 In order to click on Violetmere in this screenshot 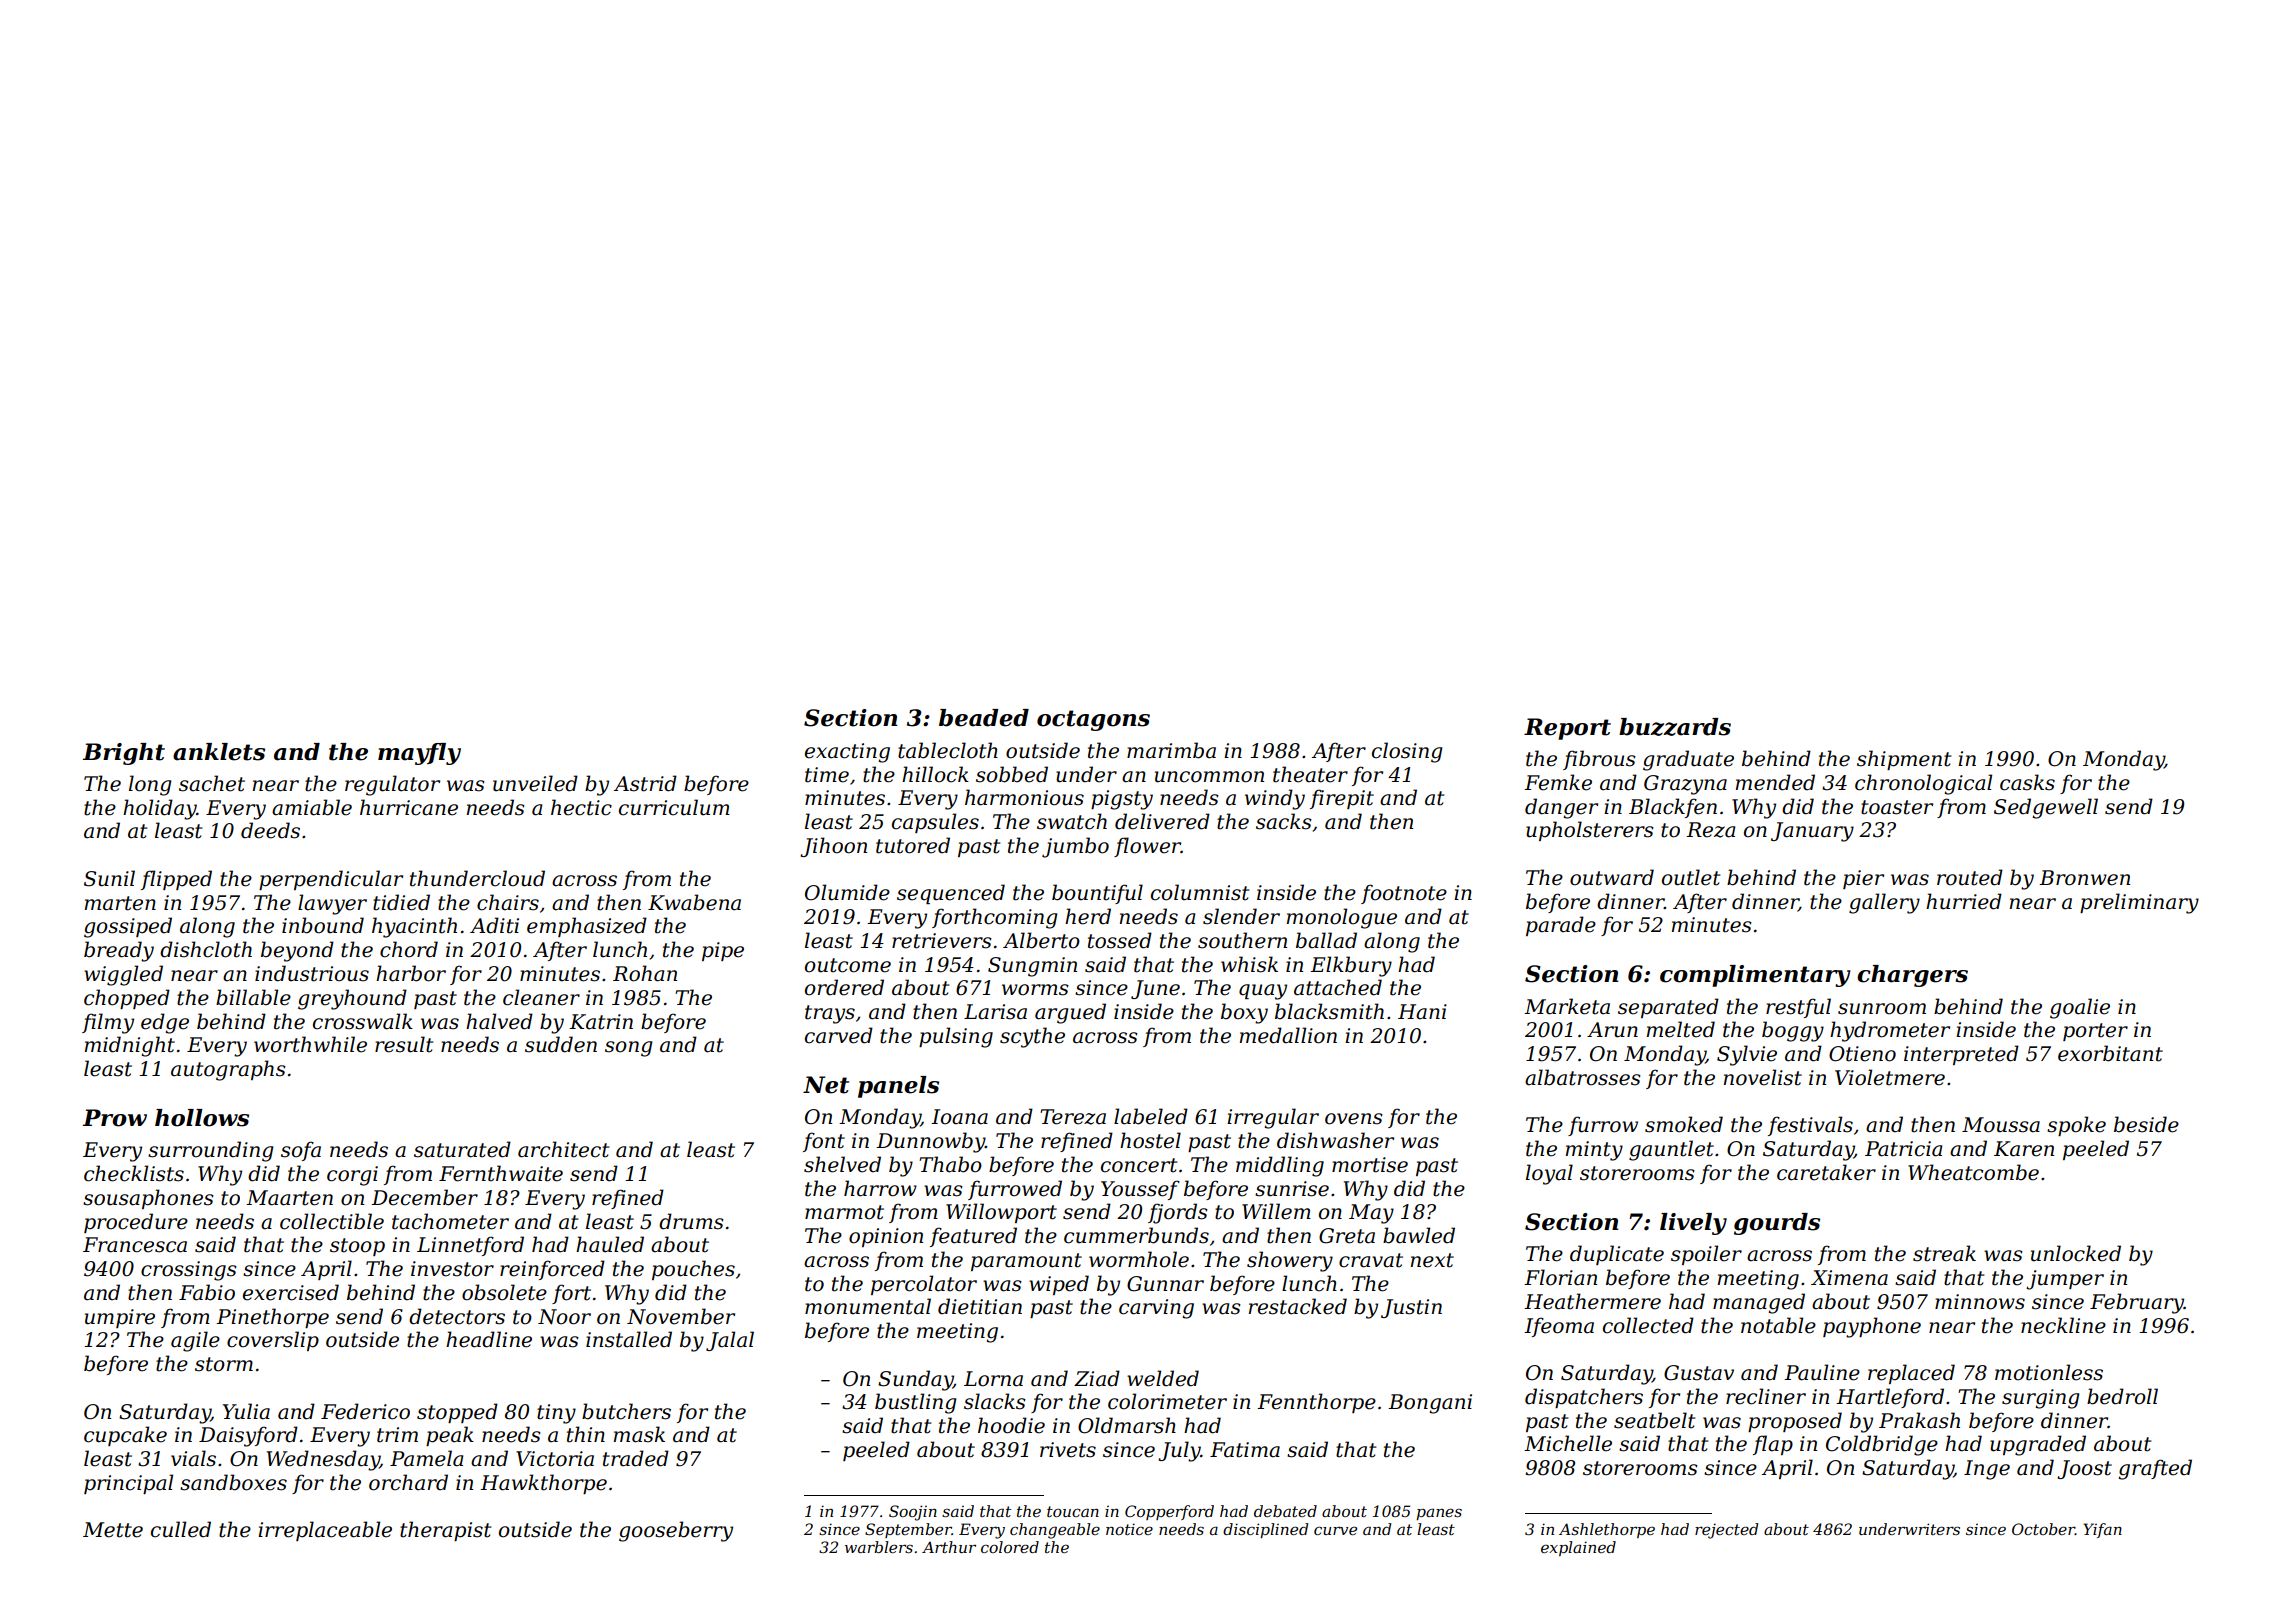, I will do `click(1890, 1077)`.
